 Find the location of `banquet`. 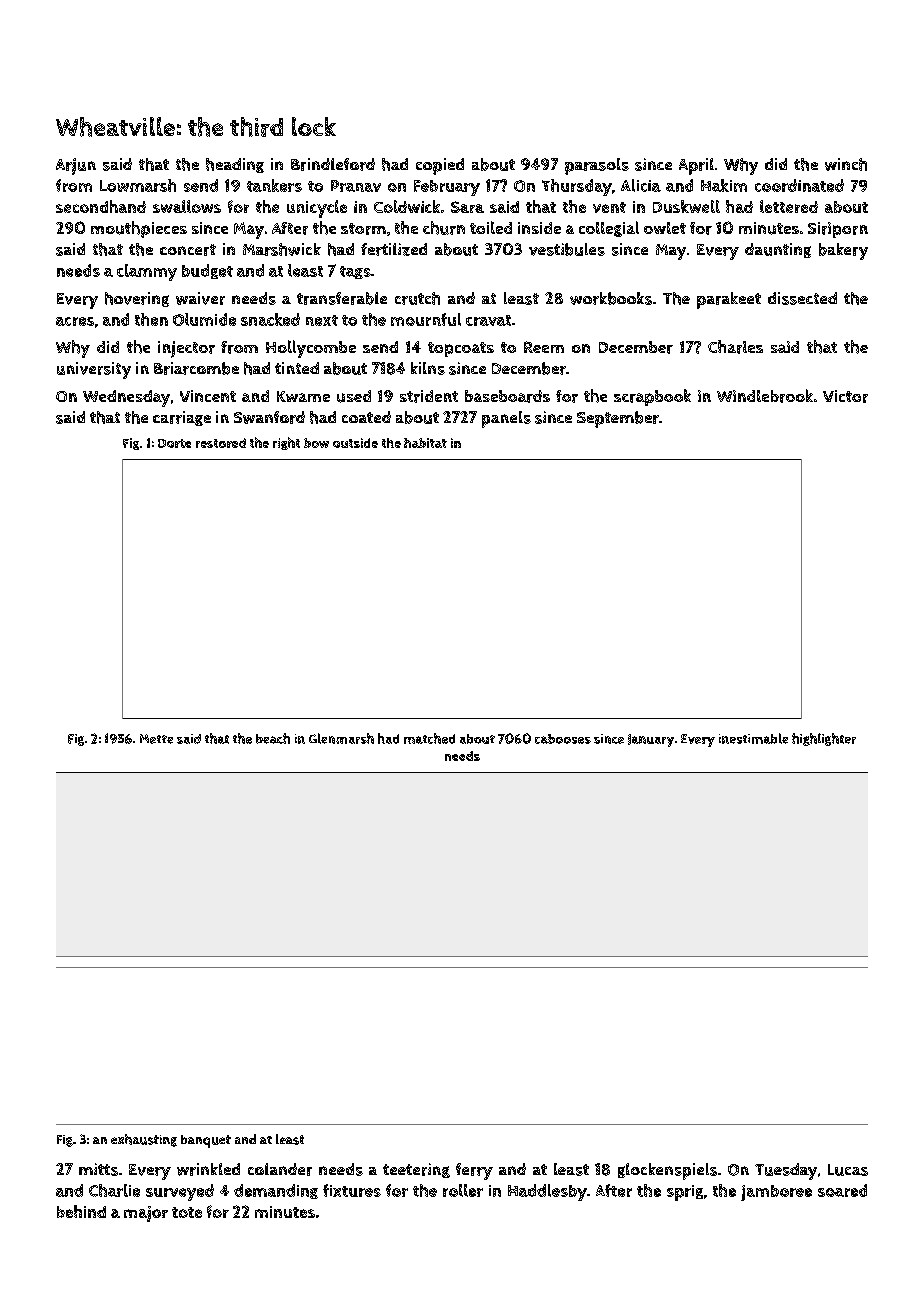

banquet is located at coordinates (206, 1141).
